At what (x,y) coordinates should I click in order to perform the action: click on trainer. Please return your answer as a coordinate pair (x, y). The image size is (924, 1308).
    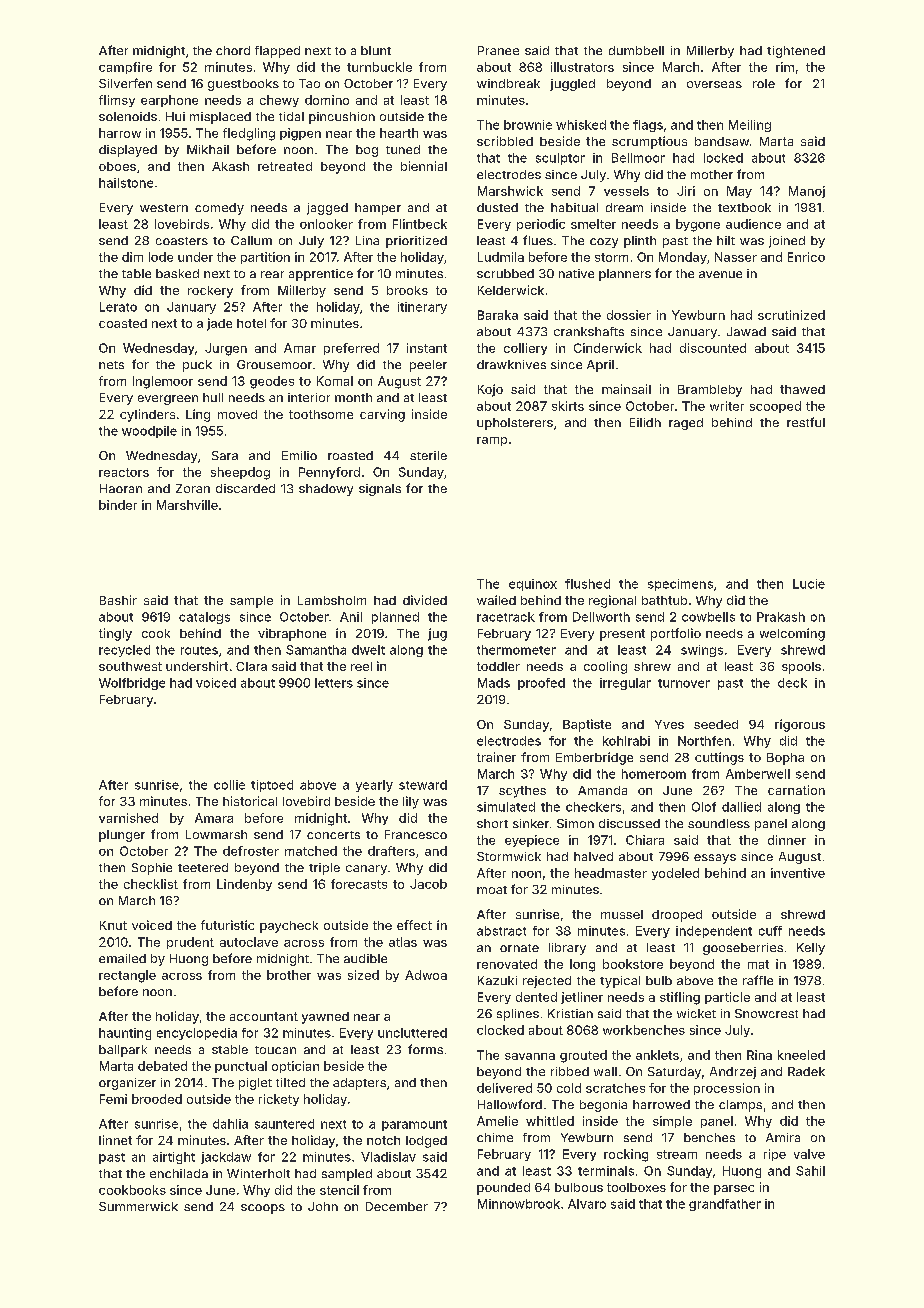
    Looking at the image, I should click on (496, 757).
